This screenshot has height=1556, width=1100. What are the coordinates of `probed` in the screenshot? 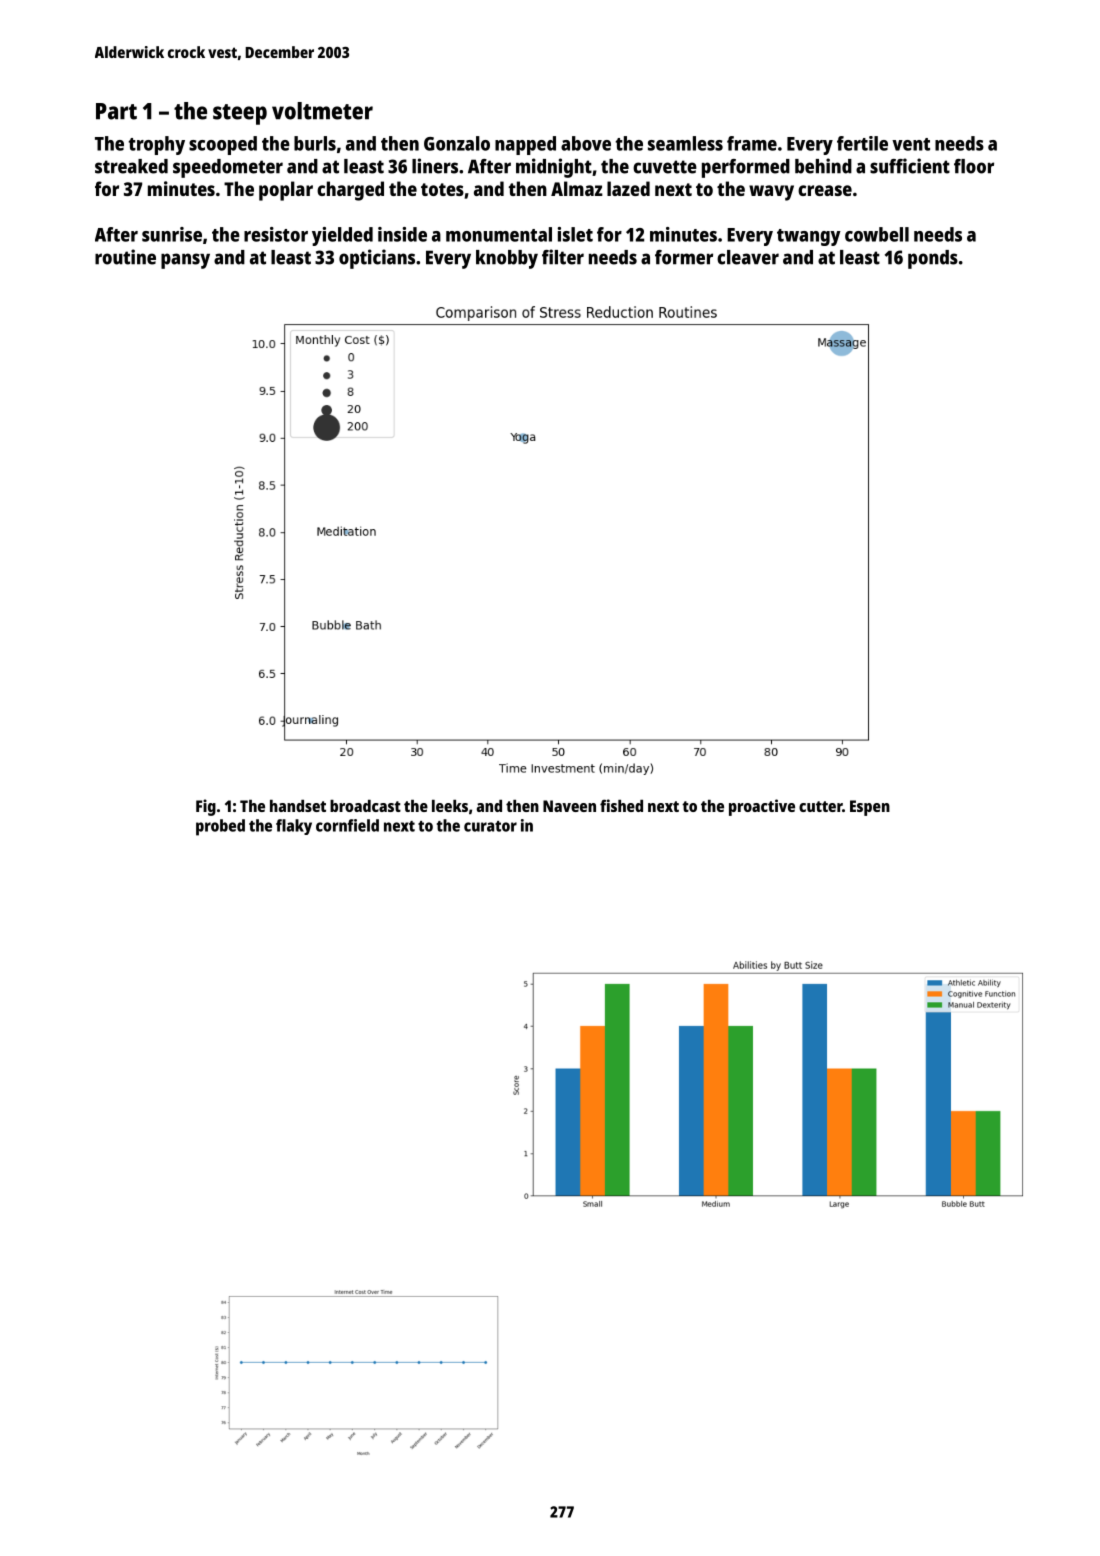 It's located at (220, 827).
